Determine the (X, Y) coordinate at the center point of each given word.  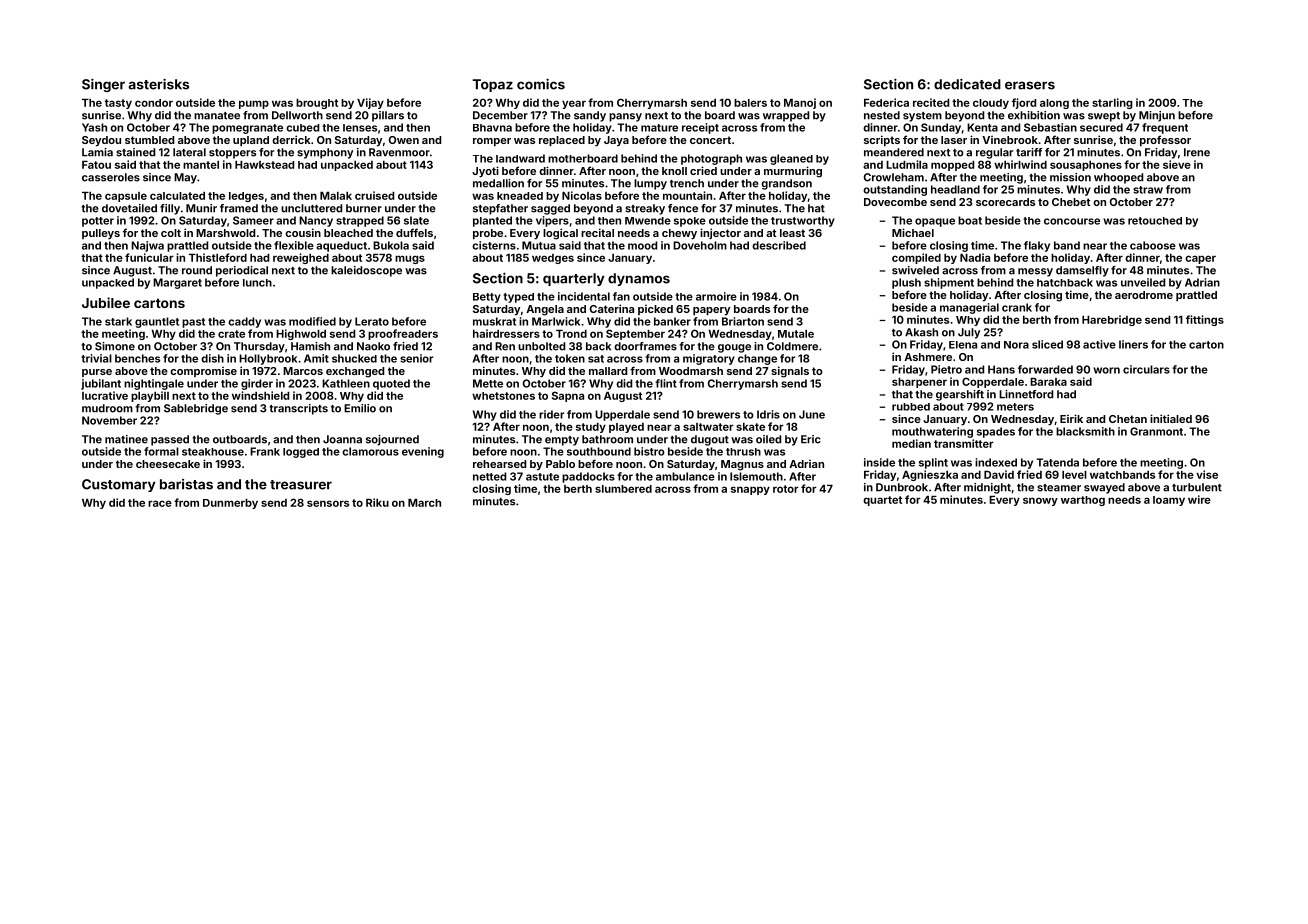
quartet (882, 501)
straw (1148, 190)
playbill (150, 396)
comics (541, 84)
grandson (786, 184)
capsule (126, 197)
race (160, 503)
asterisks (158, 84)
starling (1112, 103)
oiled (768, 439)
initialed (1171, 418)
